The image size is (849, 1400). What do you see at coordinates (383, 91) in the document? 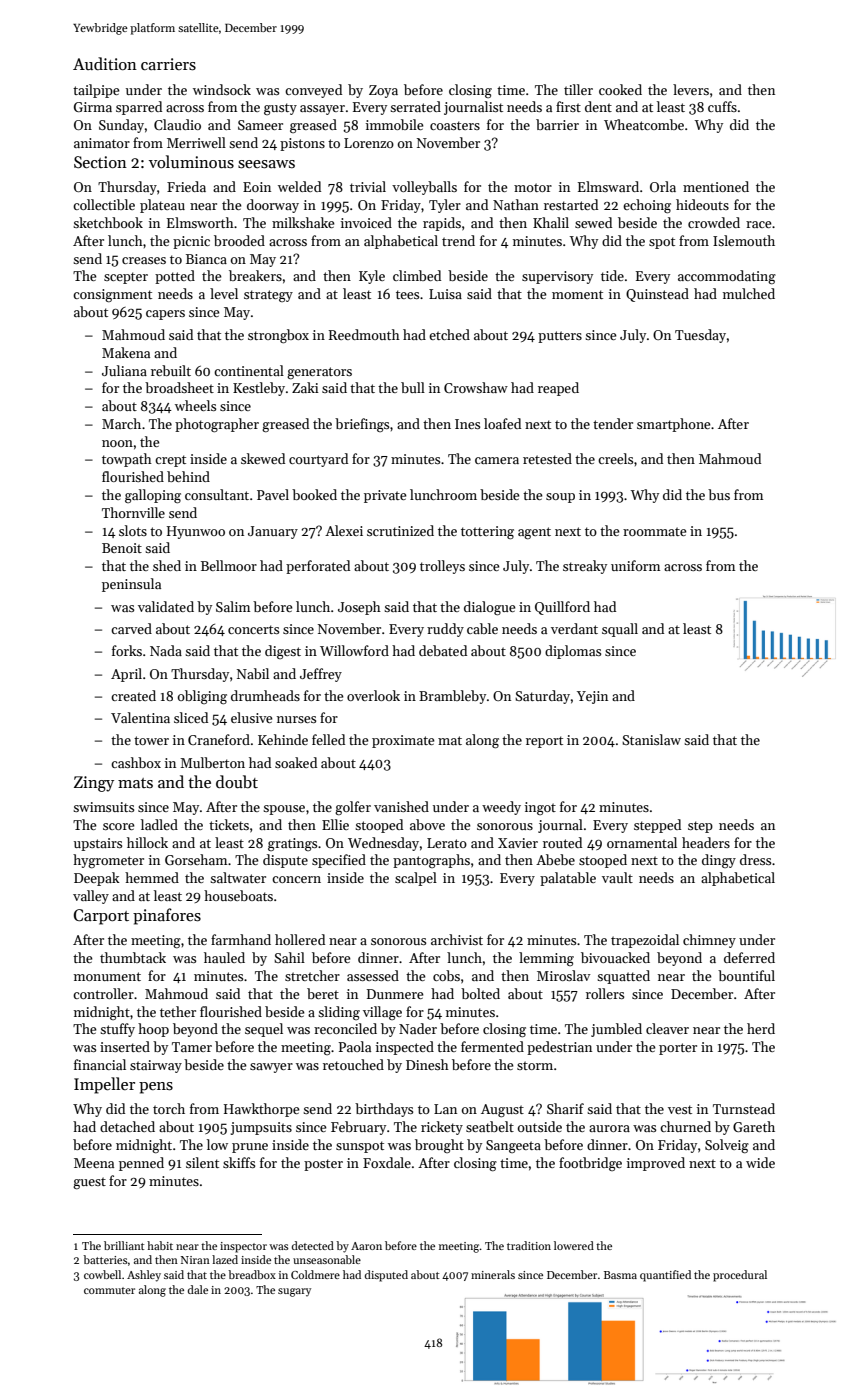
I see `Zoya` at bounding box center [383, 91].
